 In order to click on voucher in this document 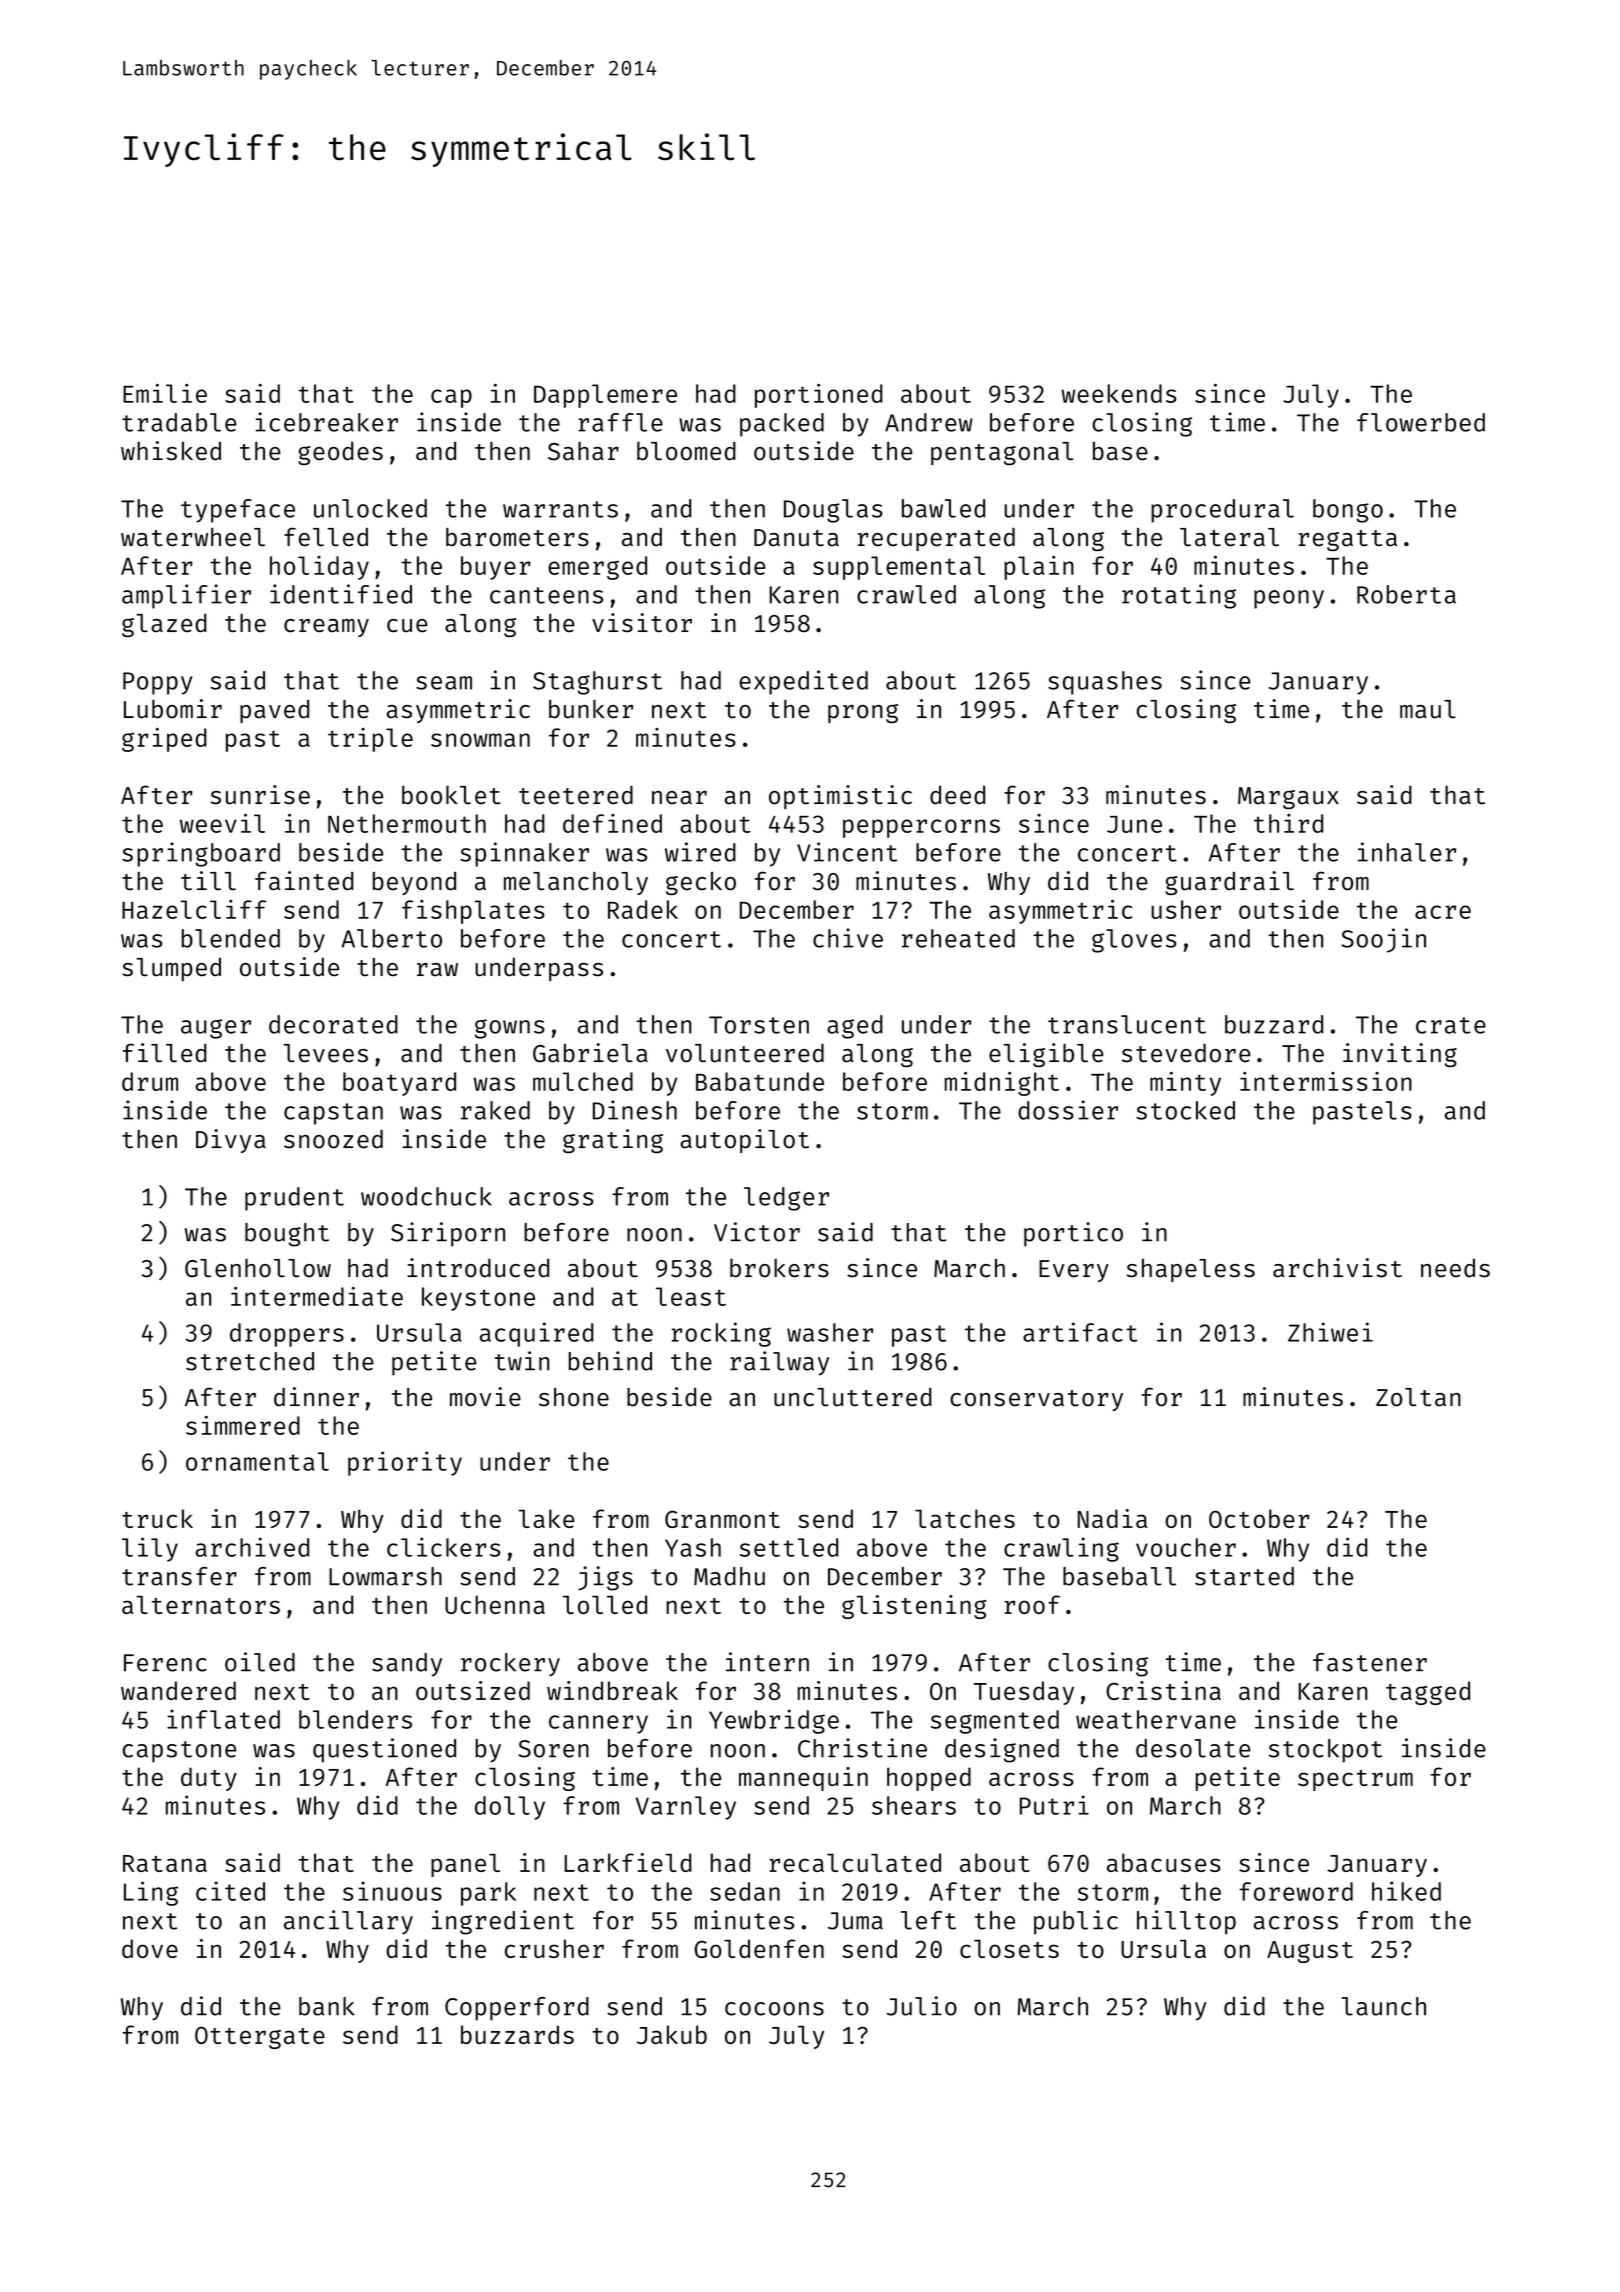, I will do `click(1186, 1547)`.
